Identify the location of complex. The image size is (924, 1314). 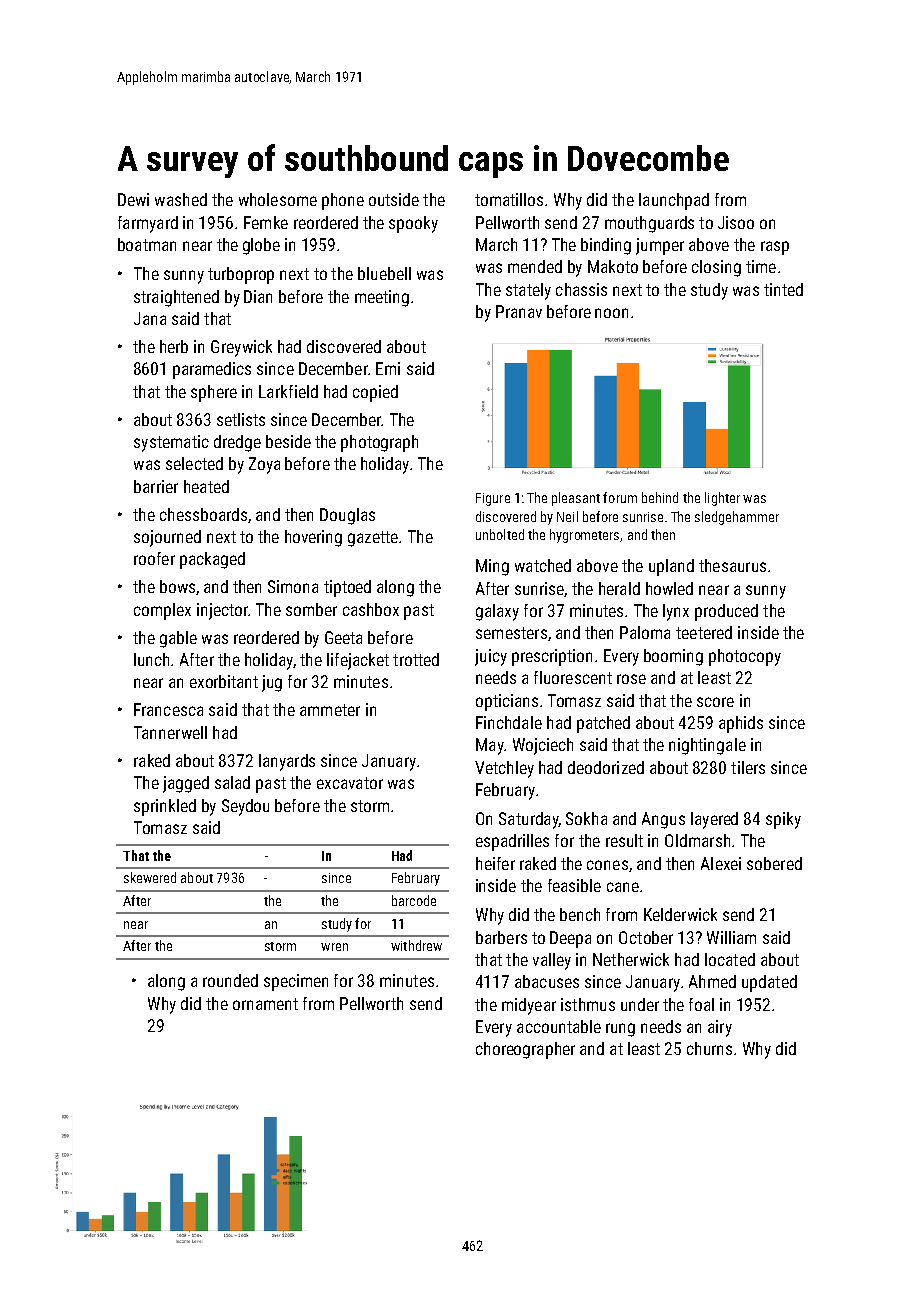
(162, 611).
